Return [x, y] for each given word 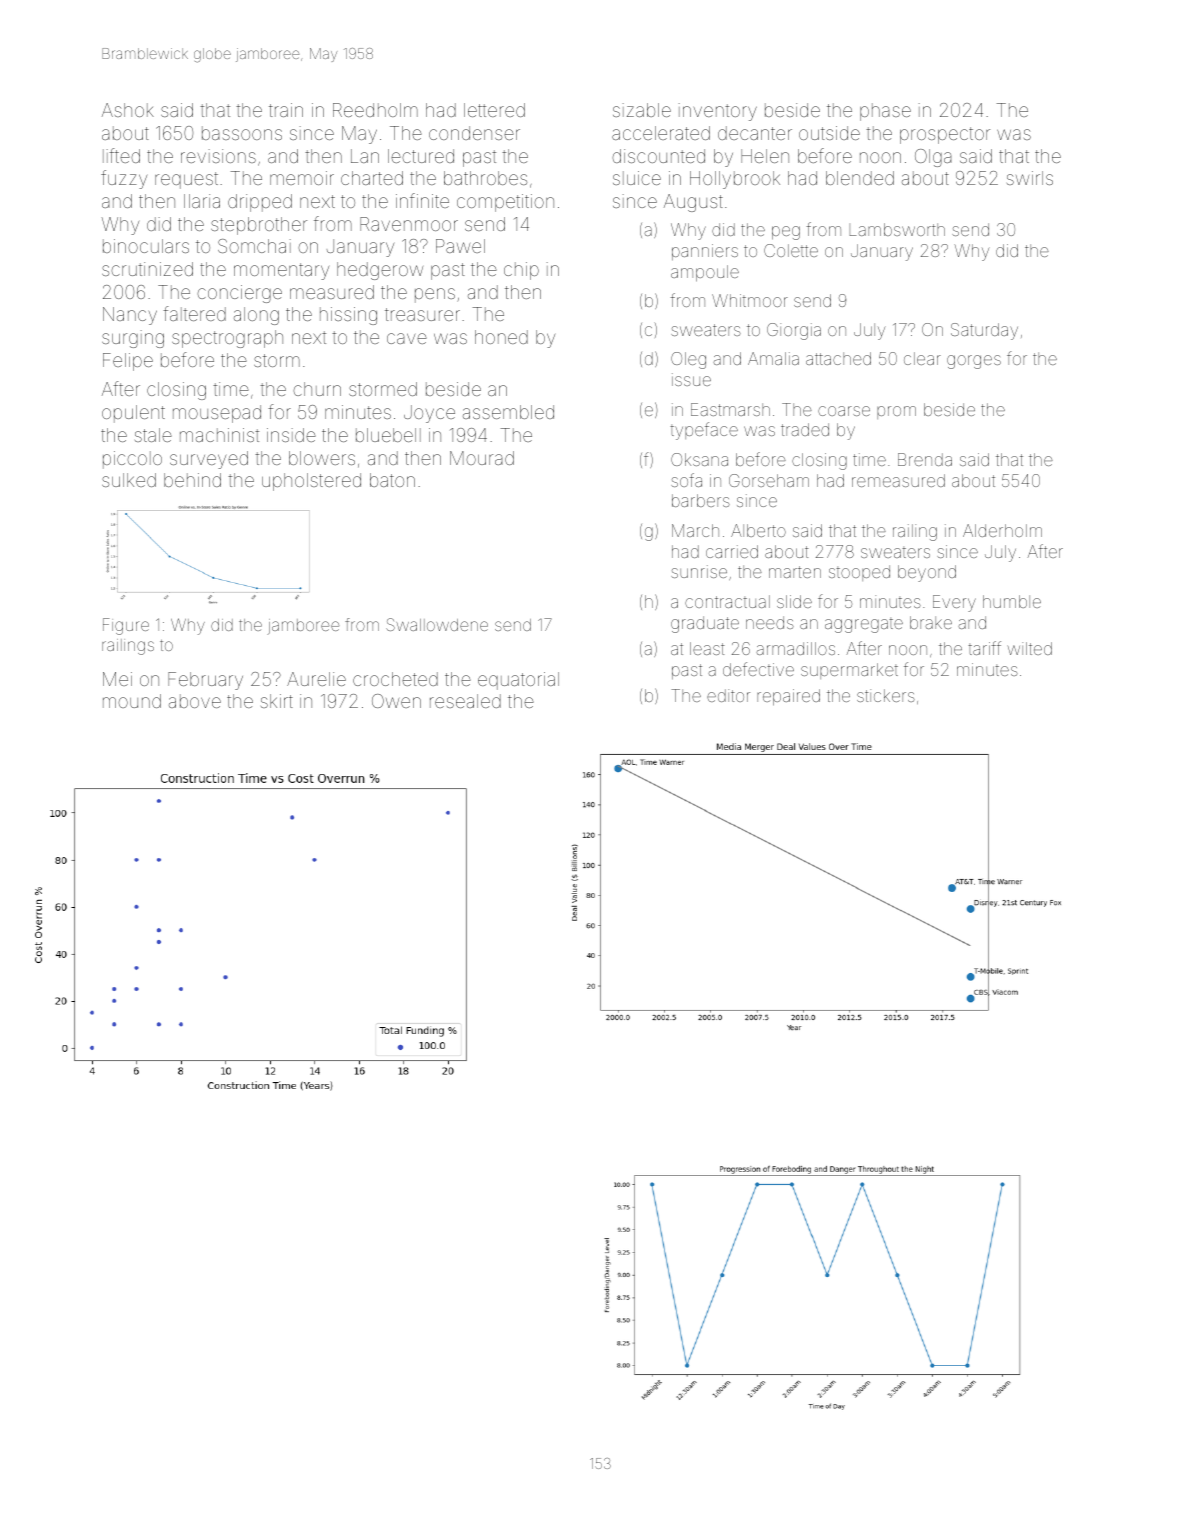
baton [392, 480]
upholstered [311, 482]
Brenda [925, 459]
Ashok [128, 110]
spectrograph [227, 339]
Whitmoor [750, 300]
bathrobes [485, 178]
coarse [844, 411]
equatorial [518, 681]
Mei [117, 679]
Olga [933, 158]
